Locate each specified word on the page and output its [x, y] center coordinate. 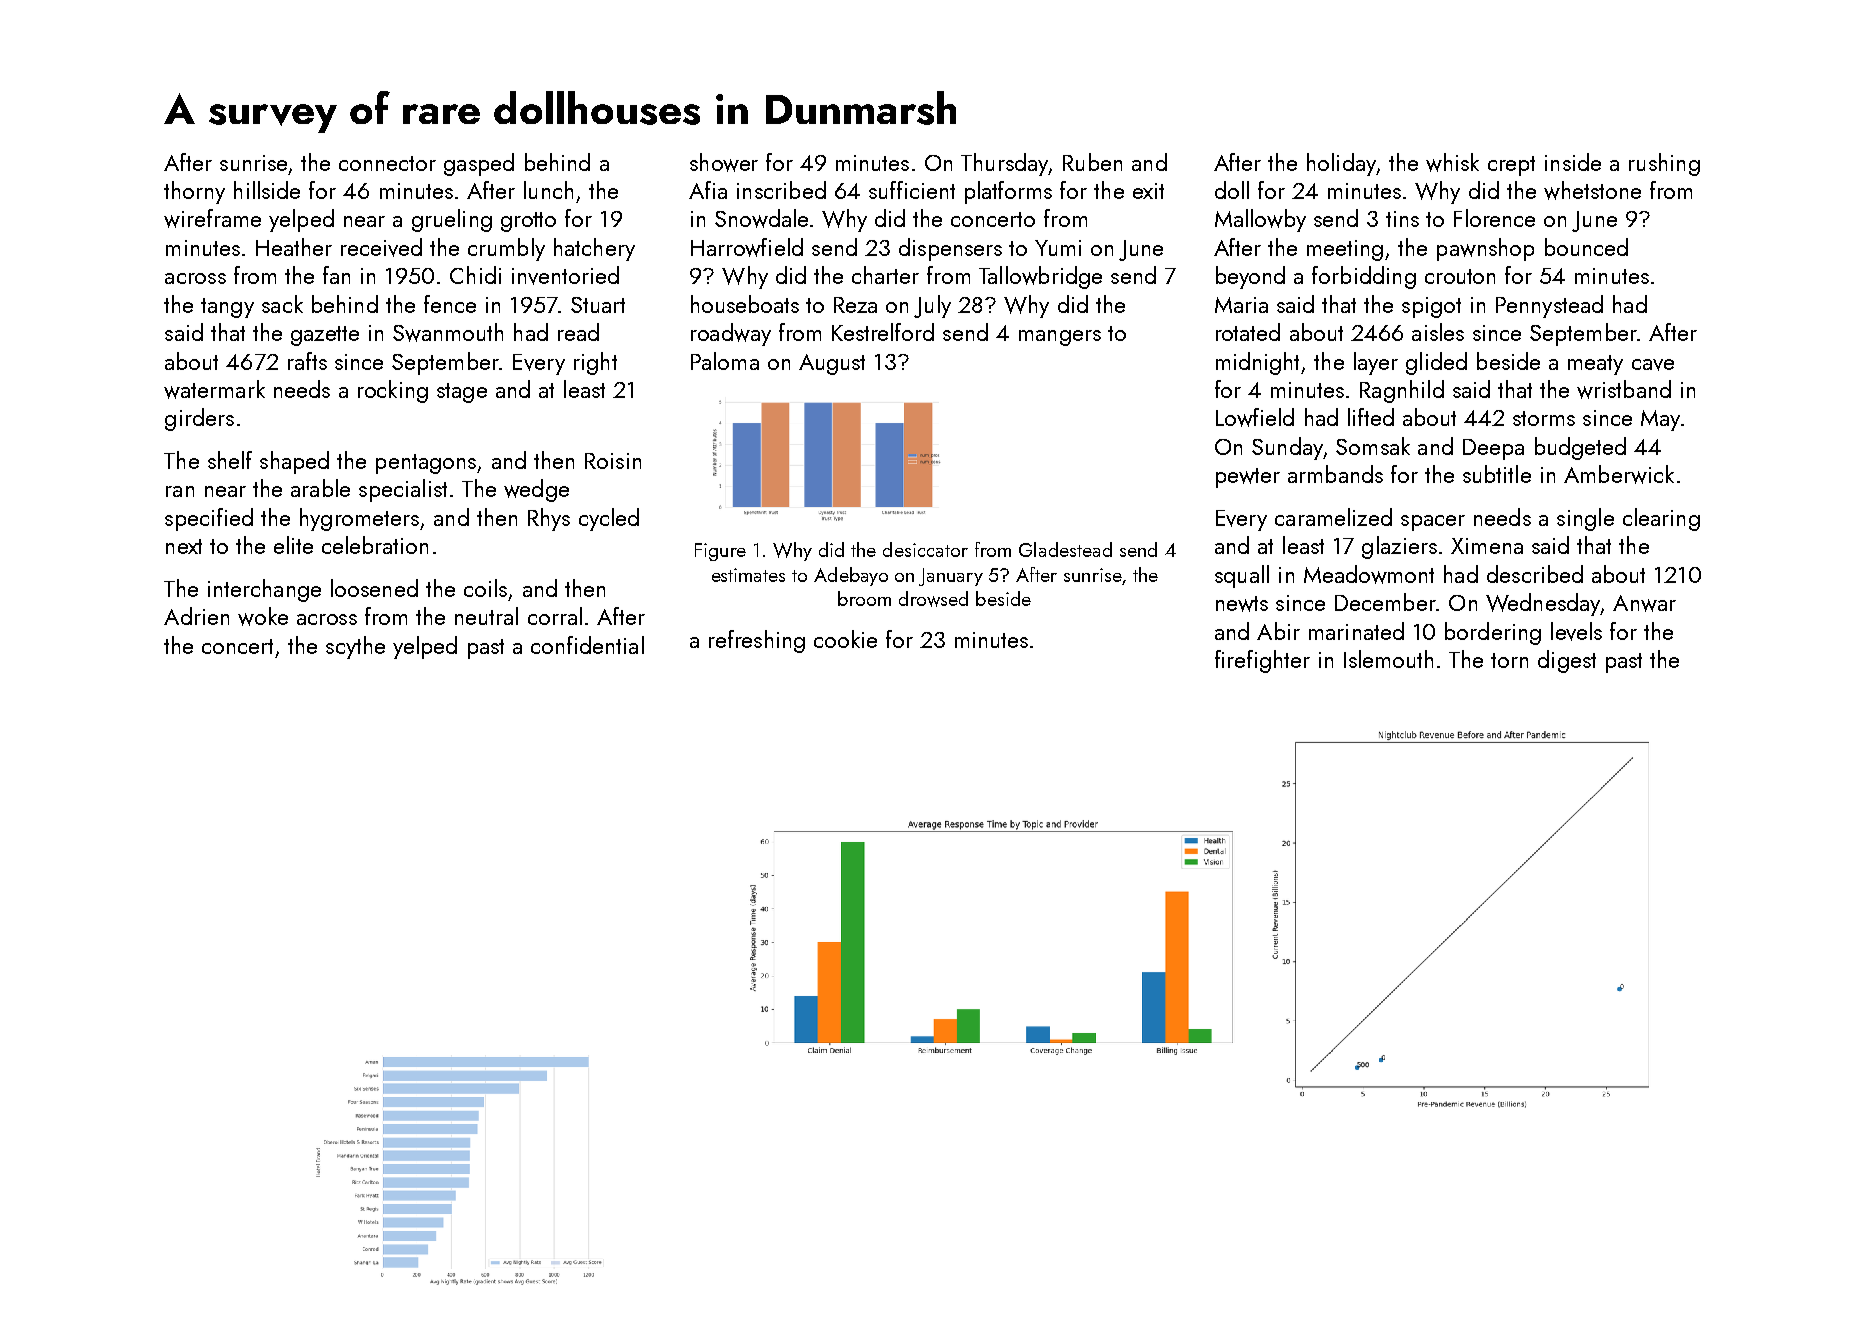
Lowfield [1255, 417]
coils [485, 588]
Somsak [1373, 446]
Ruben [1092, 162]
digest [1567, 661]
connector [387, 163]
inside [1573, 162]
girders [199, 419]
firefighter [1262, 661]
